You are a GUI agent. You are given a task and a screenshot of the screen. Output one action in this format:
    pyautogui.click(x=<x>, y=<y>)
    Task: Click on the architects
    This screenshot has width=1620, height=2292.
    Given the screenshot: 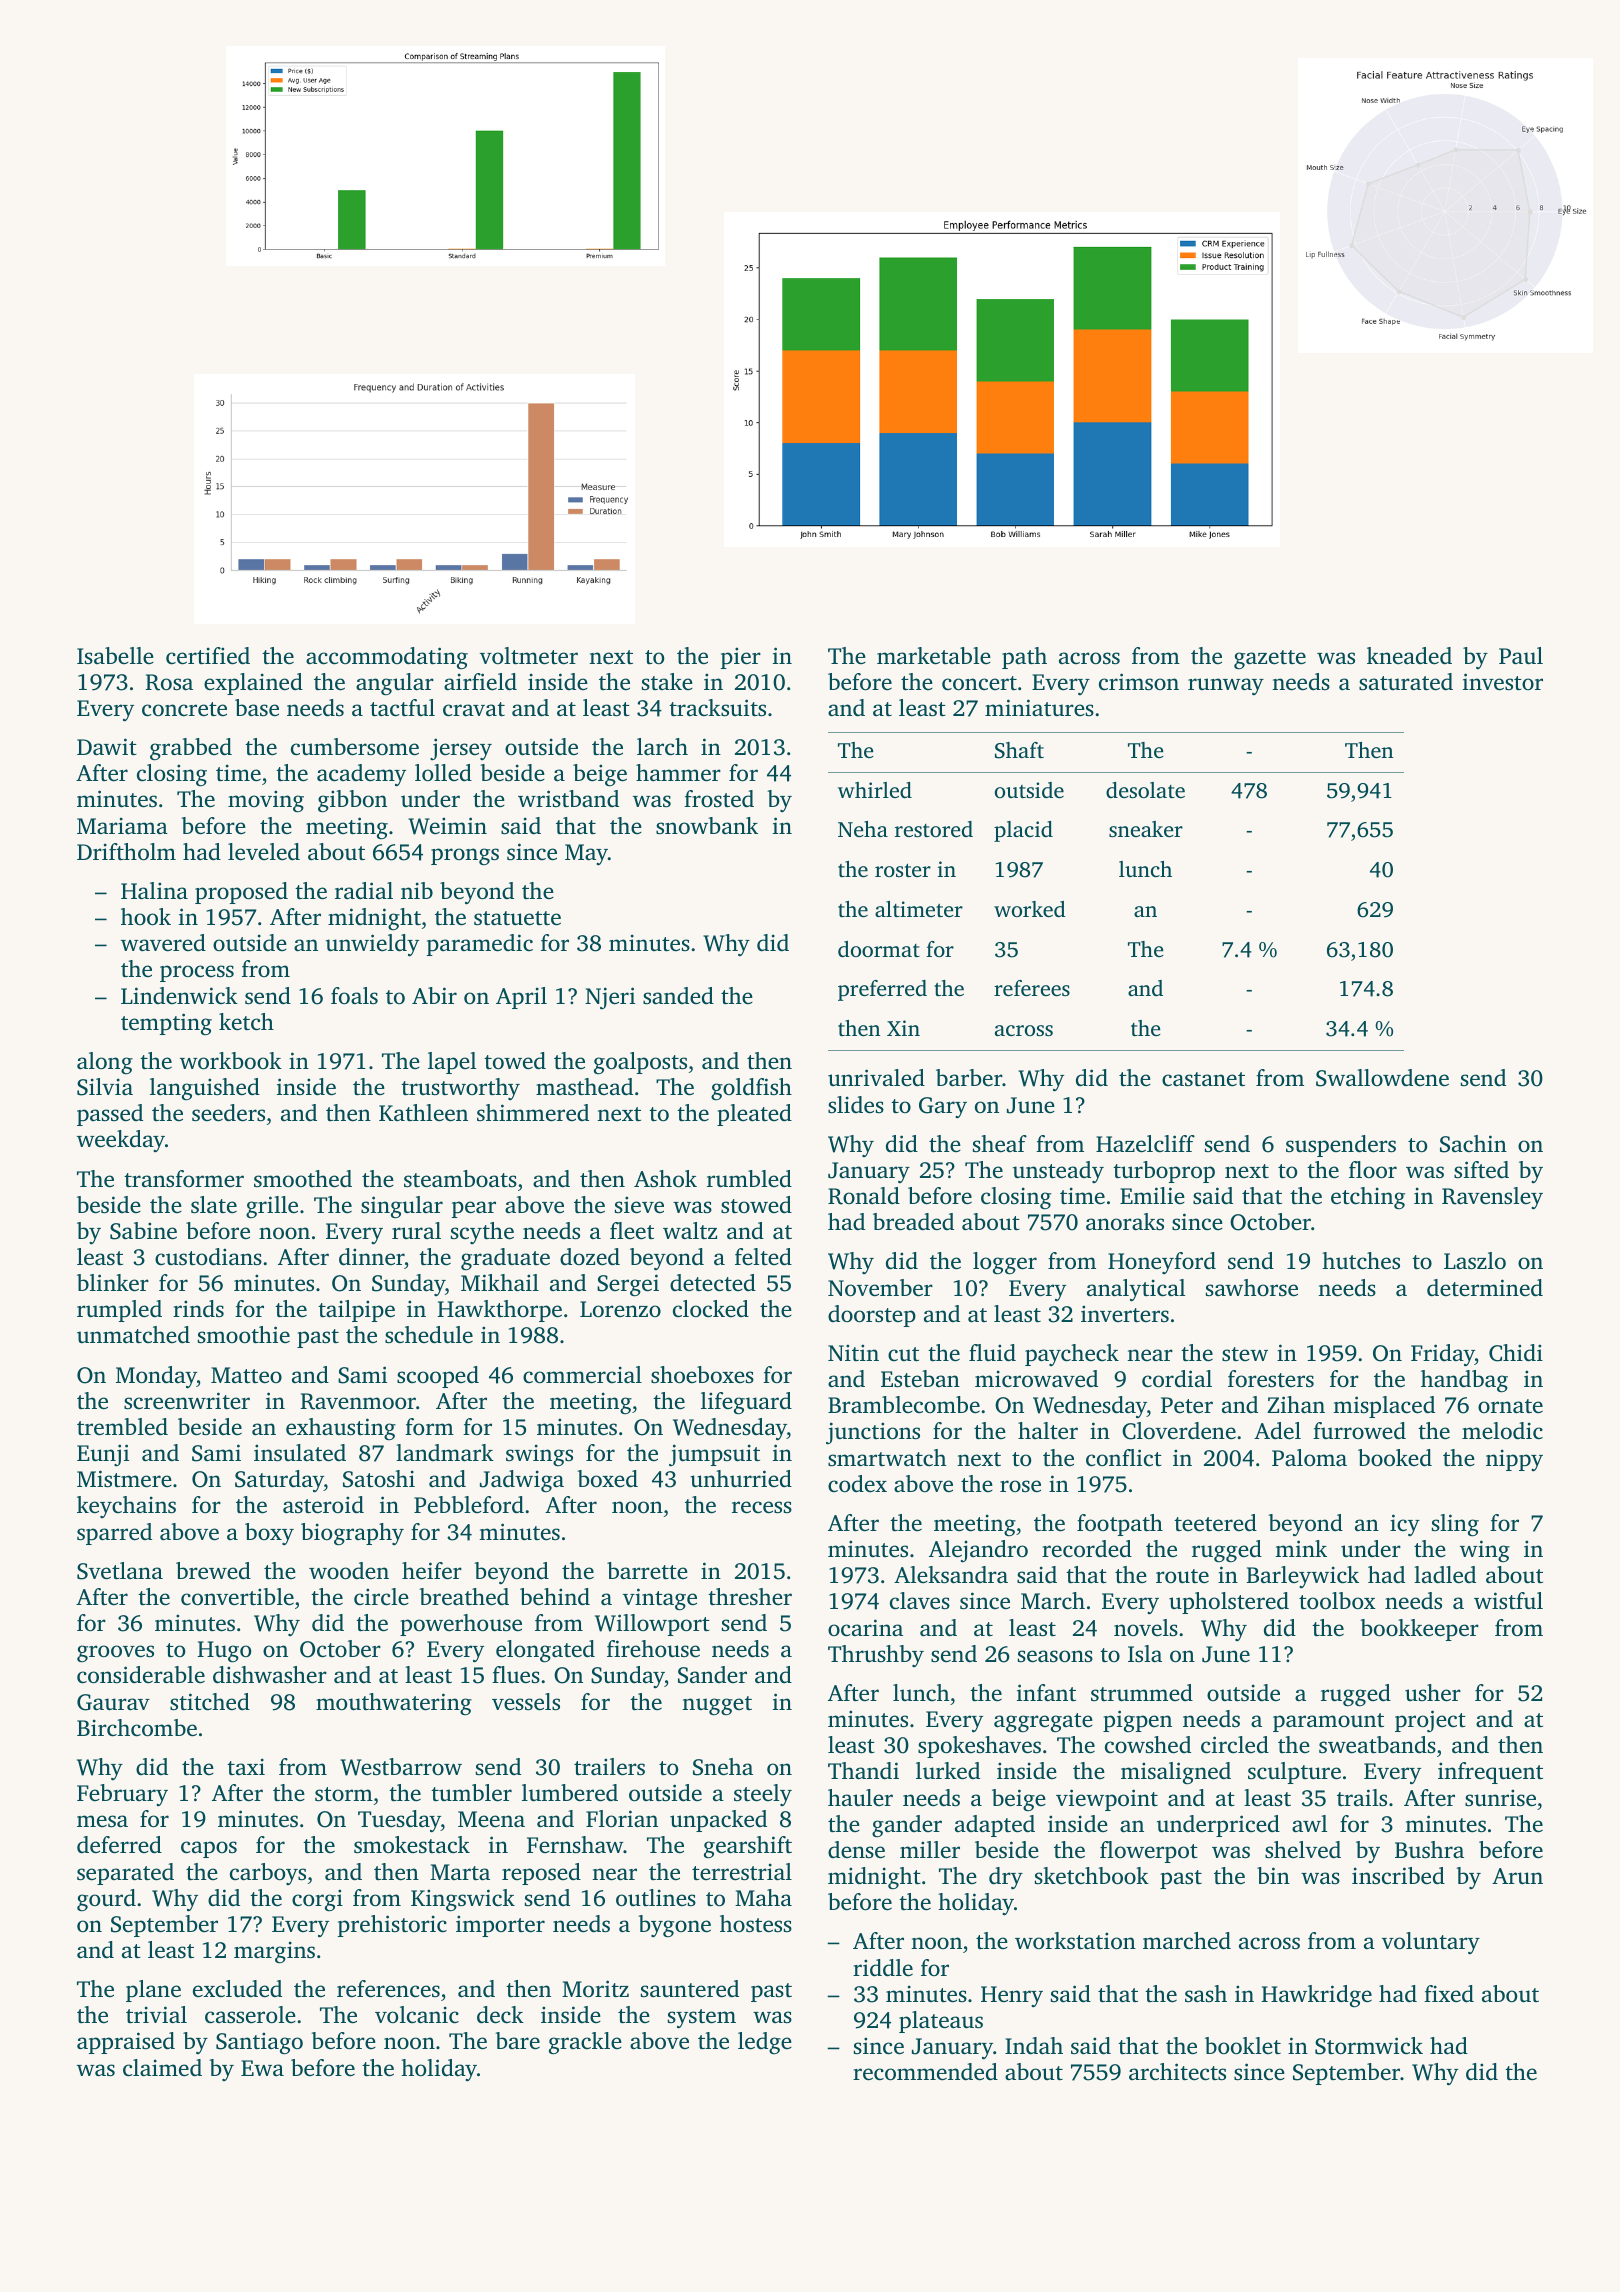 What is the action you would take?
    pyautogui.click(x=1177, y=2072)
